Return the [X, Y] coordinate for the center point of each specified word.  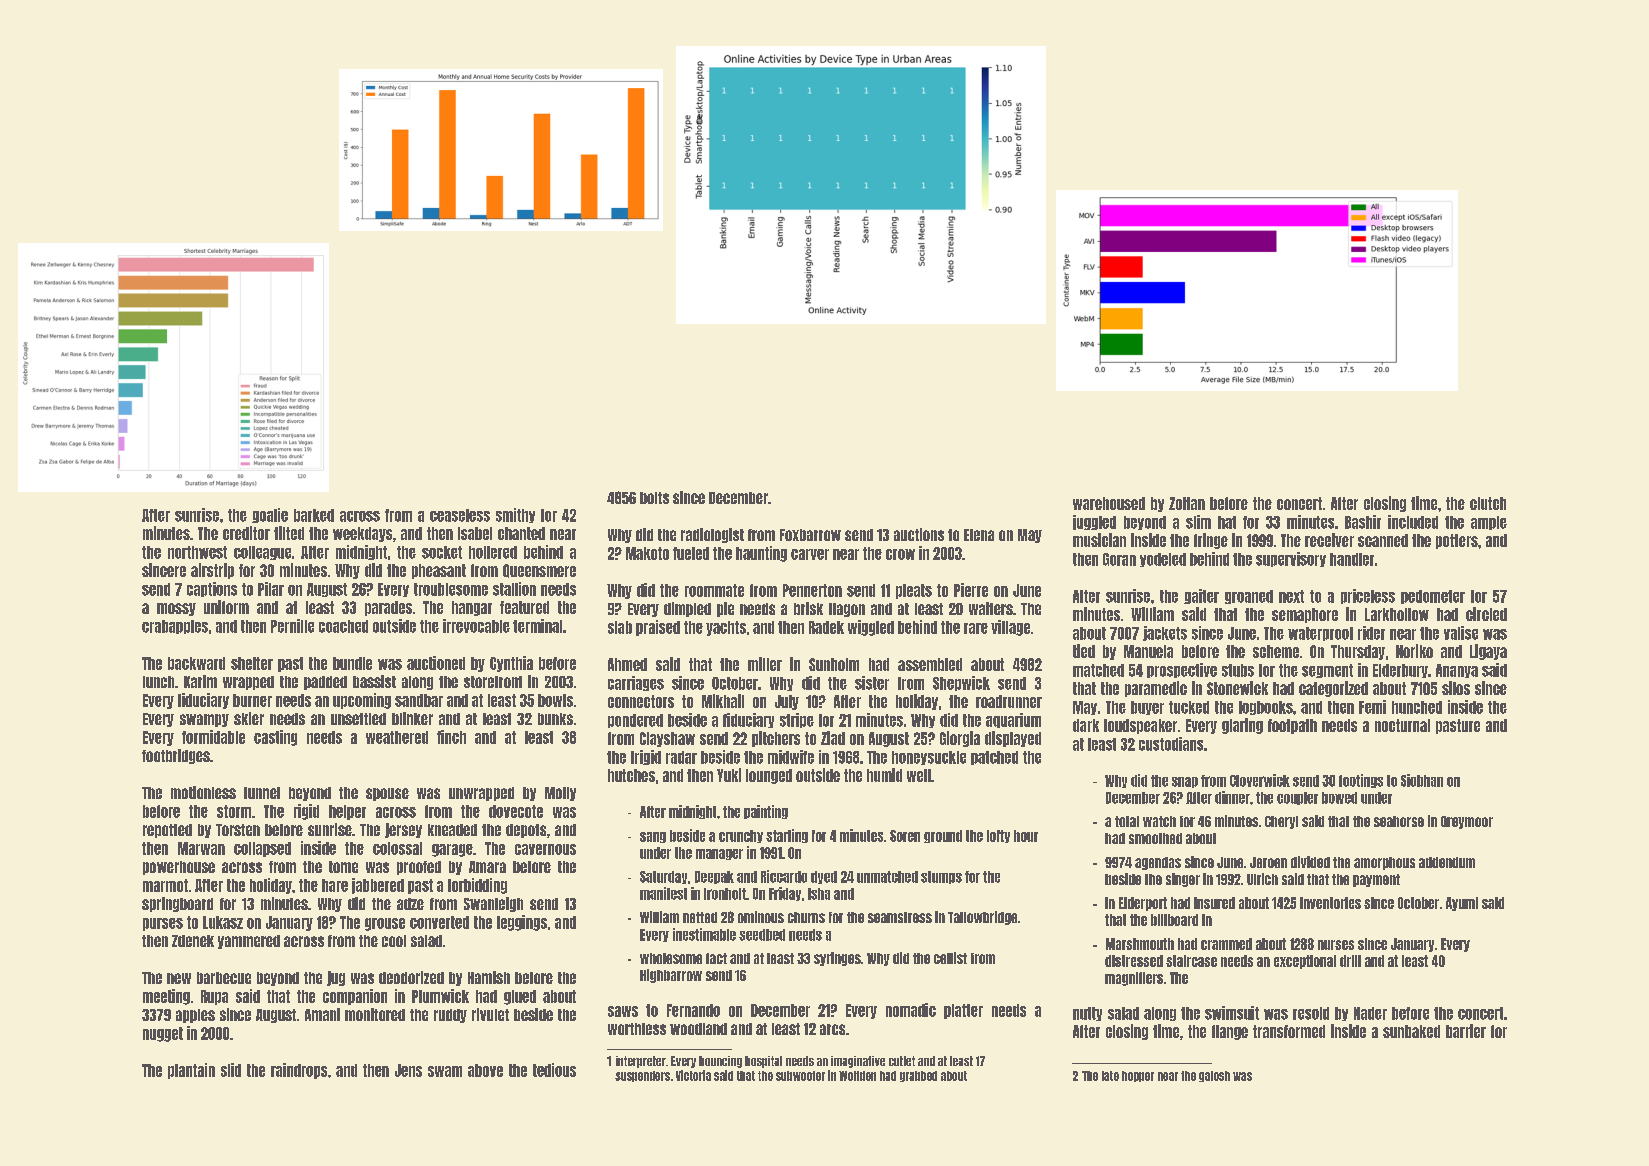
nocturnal [1402, 725]
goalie [270, 515]
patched [994, 758]
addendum [1447, 862]
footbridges [176, 756]
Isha [819, 894]
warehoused [1109, 503]
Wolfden [857, 1076]
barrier [1466, 1031]
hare [335, 885]
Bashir [1363, 522]
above [485, 1070]
